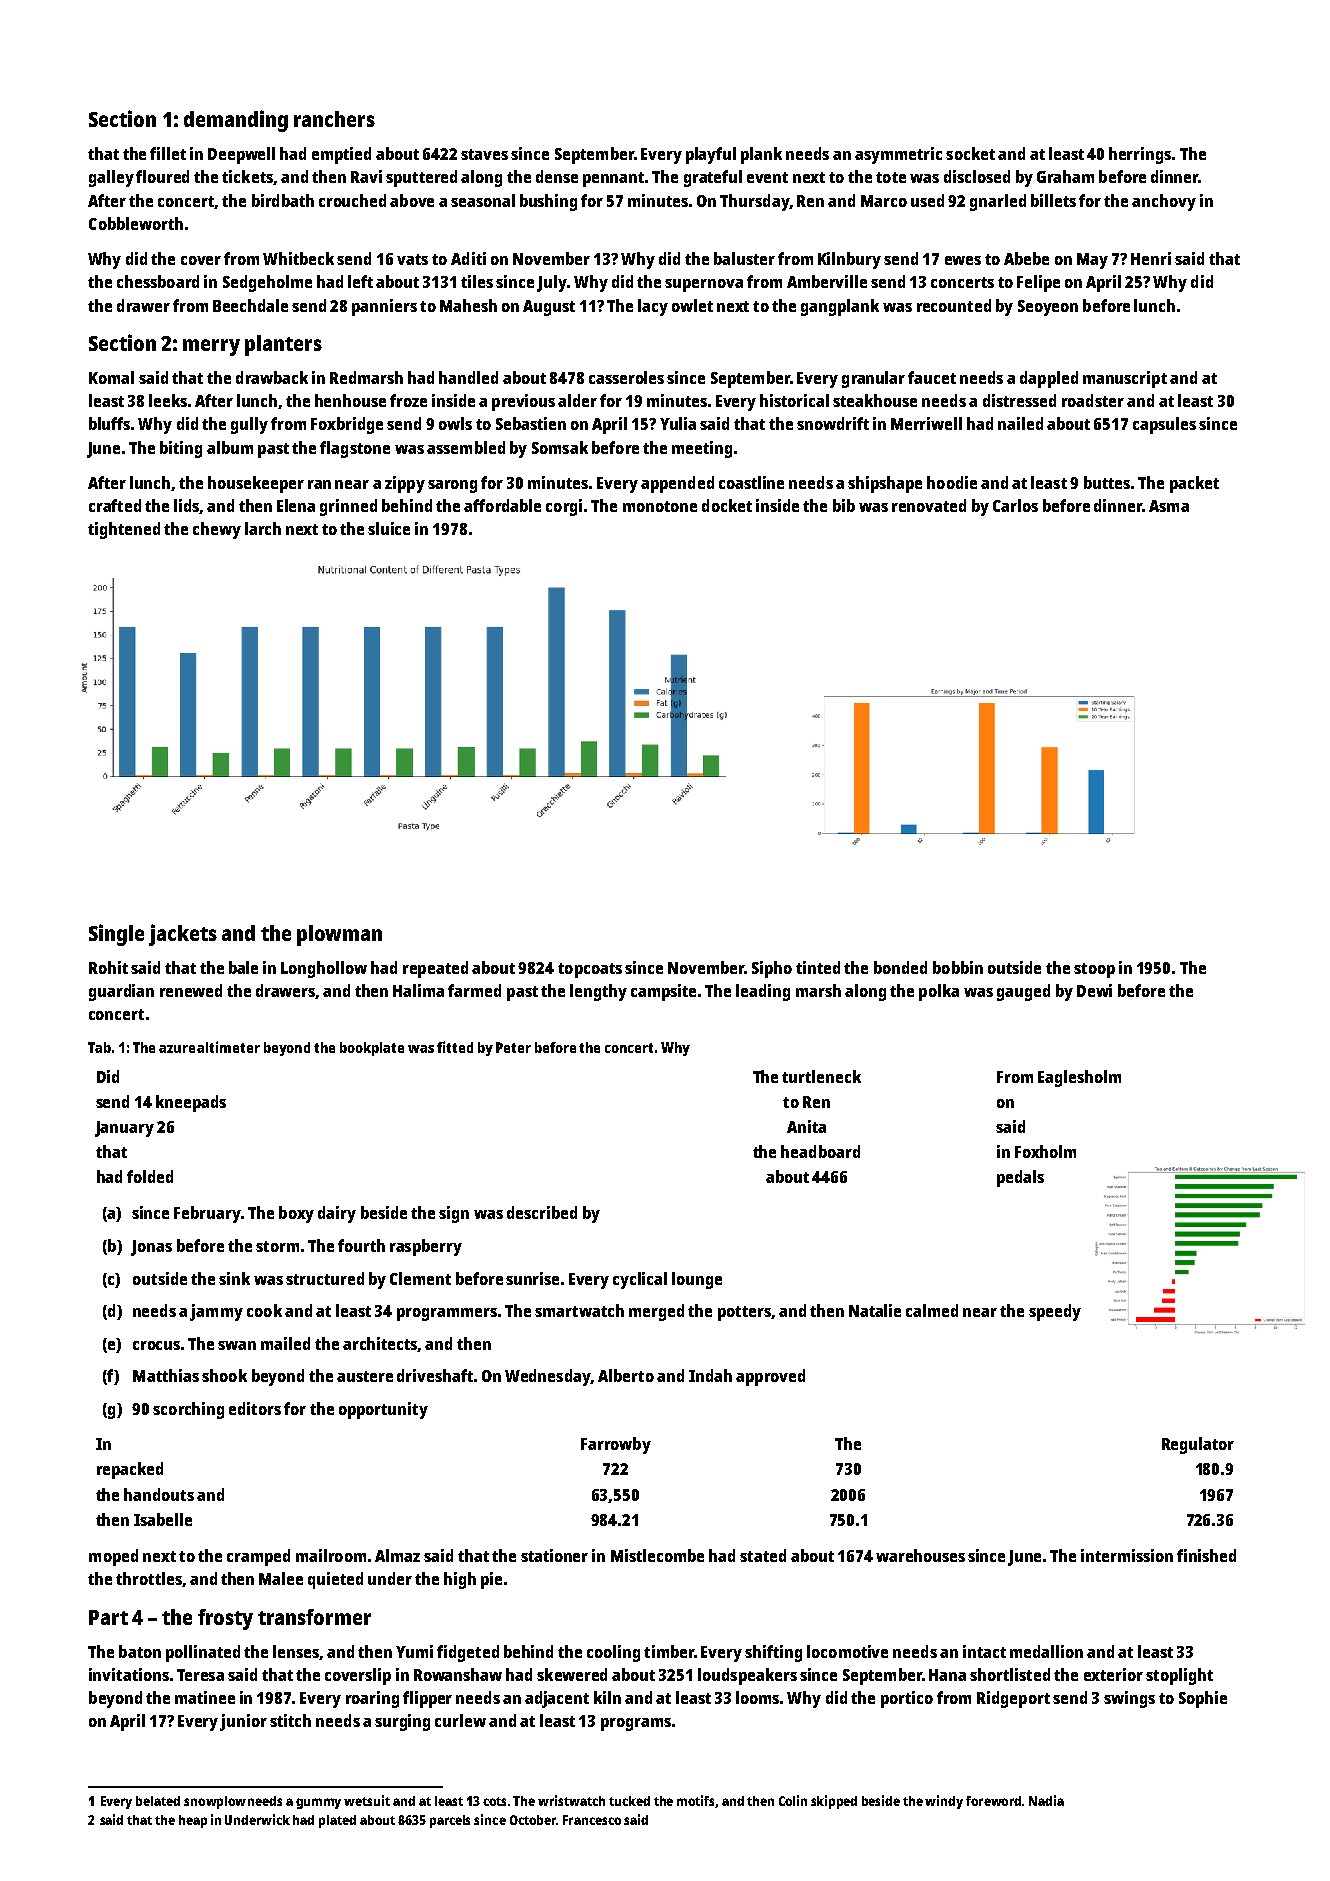  I want to click on Asma, so click(1169, 506).
